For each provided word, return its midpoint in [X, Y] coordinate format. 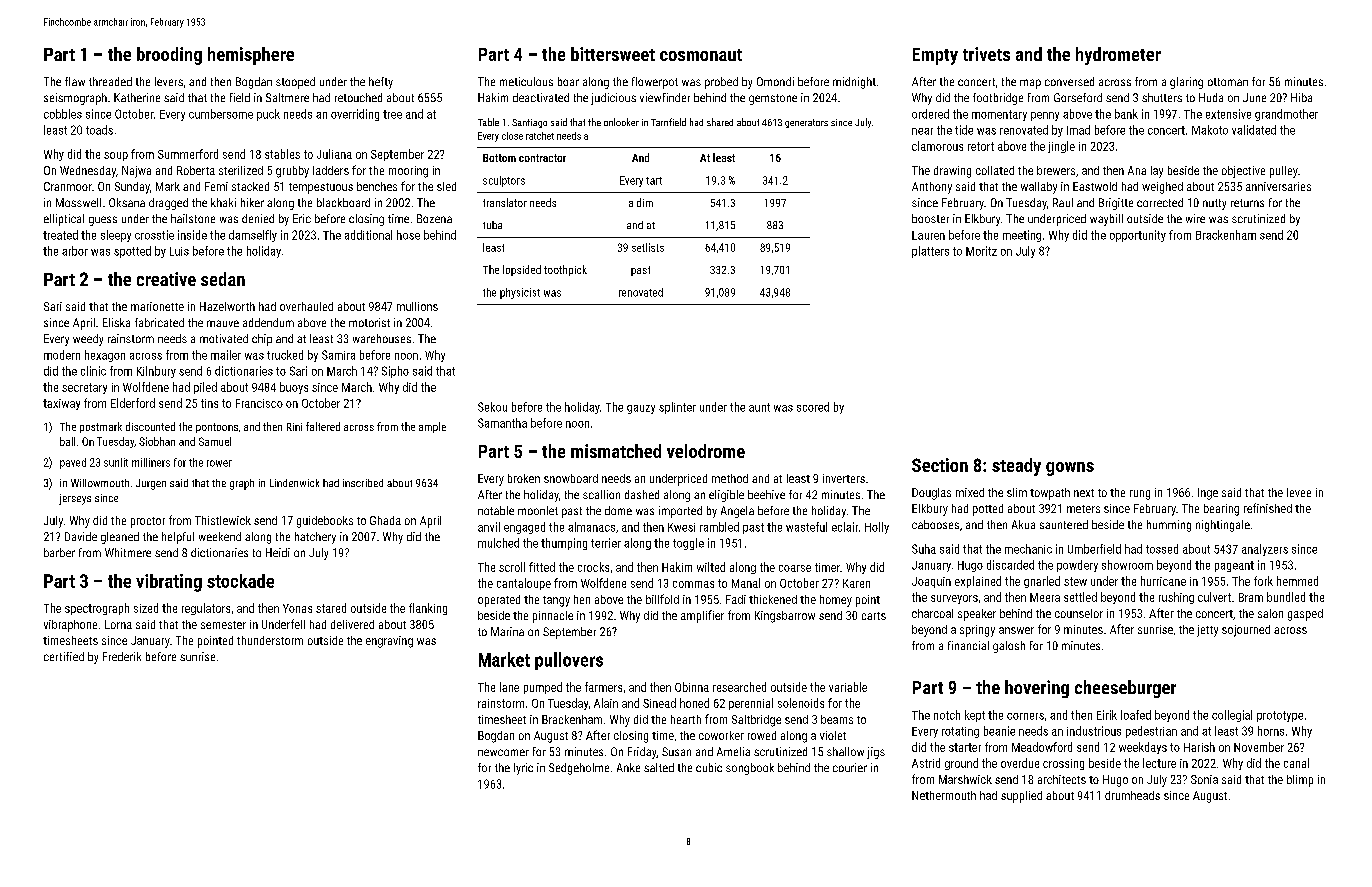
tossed [1162, 549]
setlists [648, 247]
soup [116, 156]
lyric [523, 769]
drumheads [1132, 795]
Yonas [297, 608]
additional [368, 235]
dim [645, 202]
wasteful [806, 527]
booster [930, 218]
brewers [1056, 170]
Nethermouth [944, 795]
